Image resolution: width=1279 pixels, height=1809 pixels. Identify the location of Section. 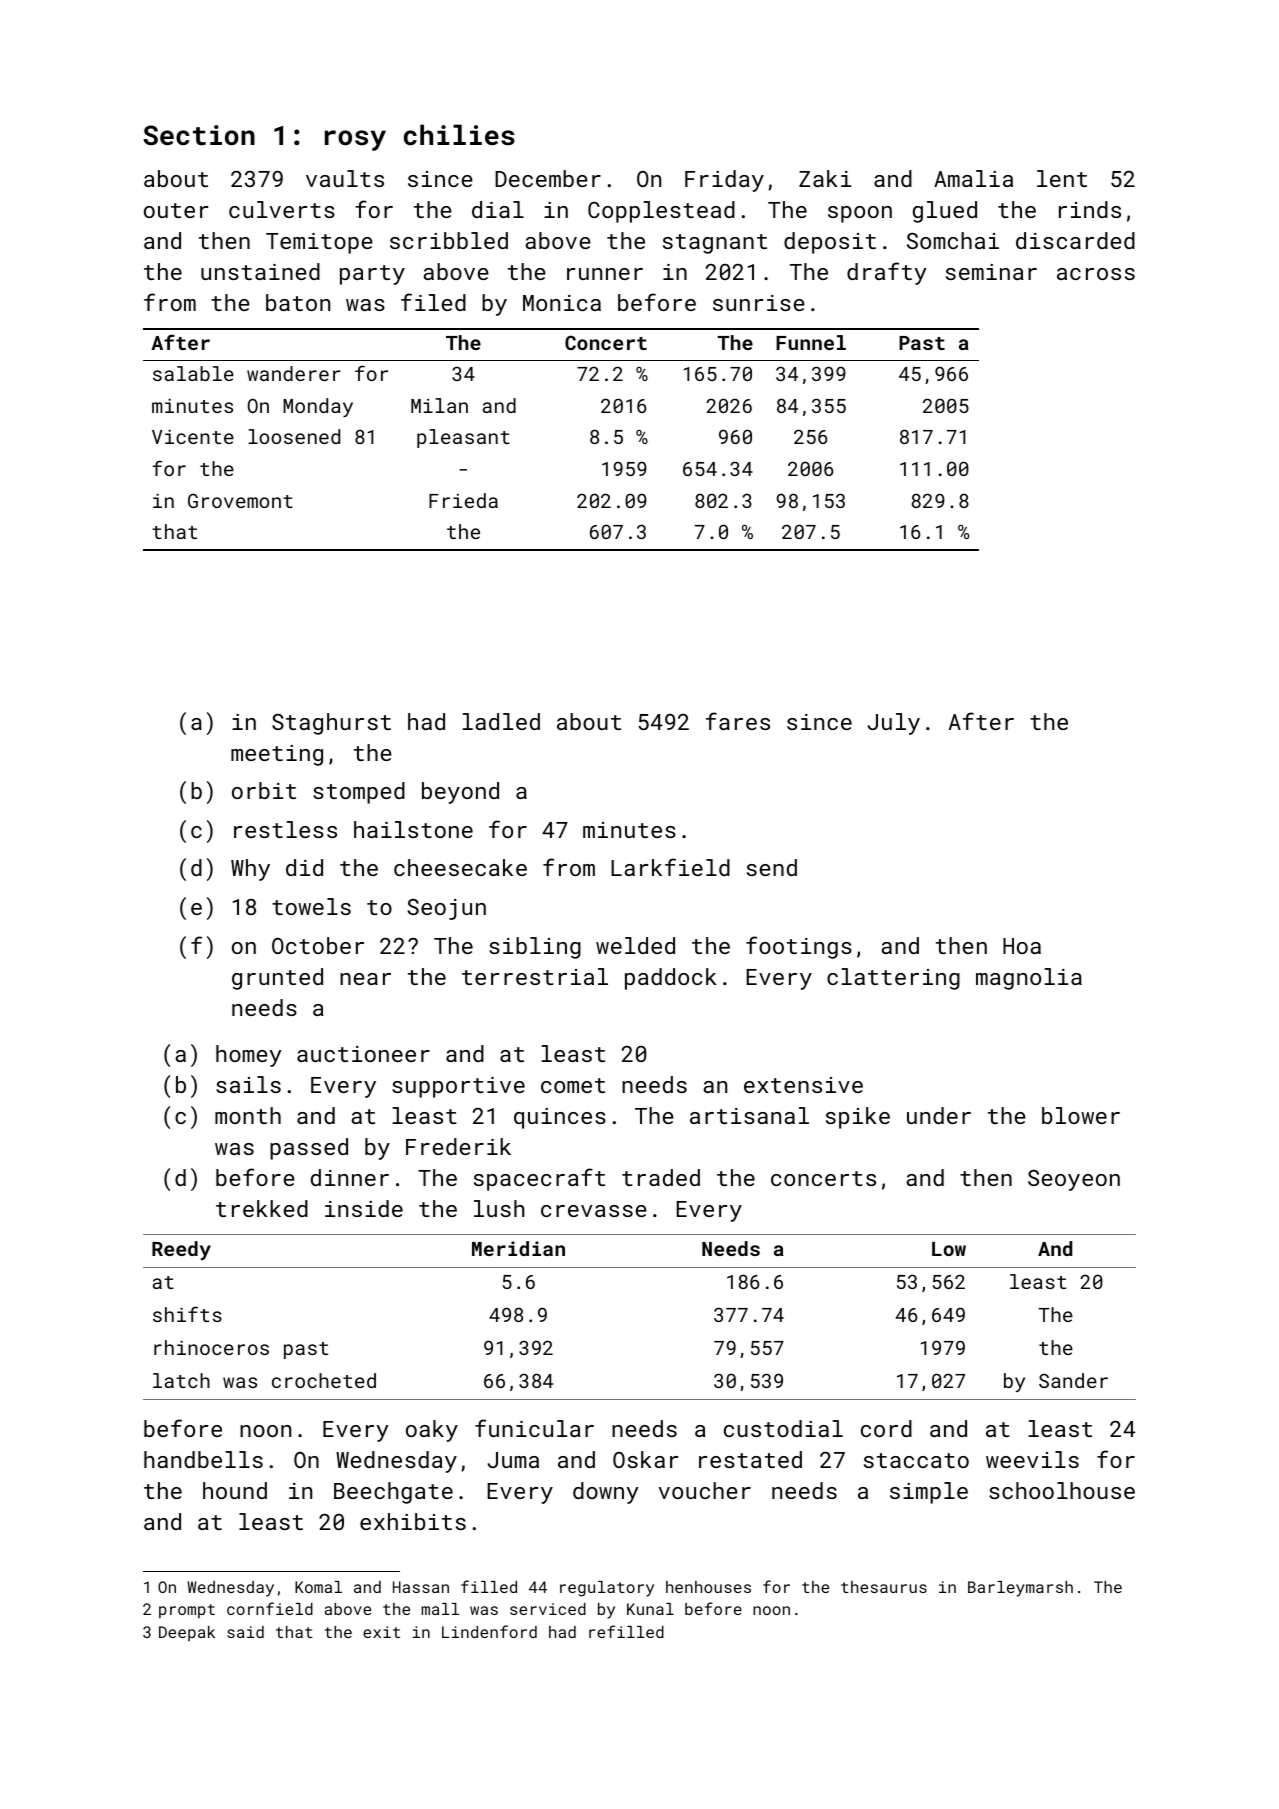
(199, 135).
